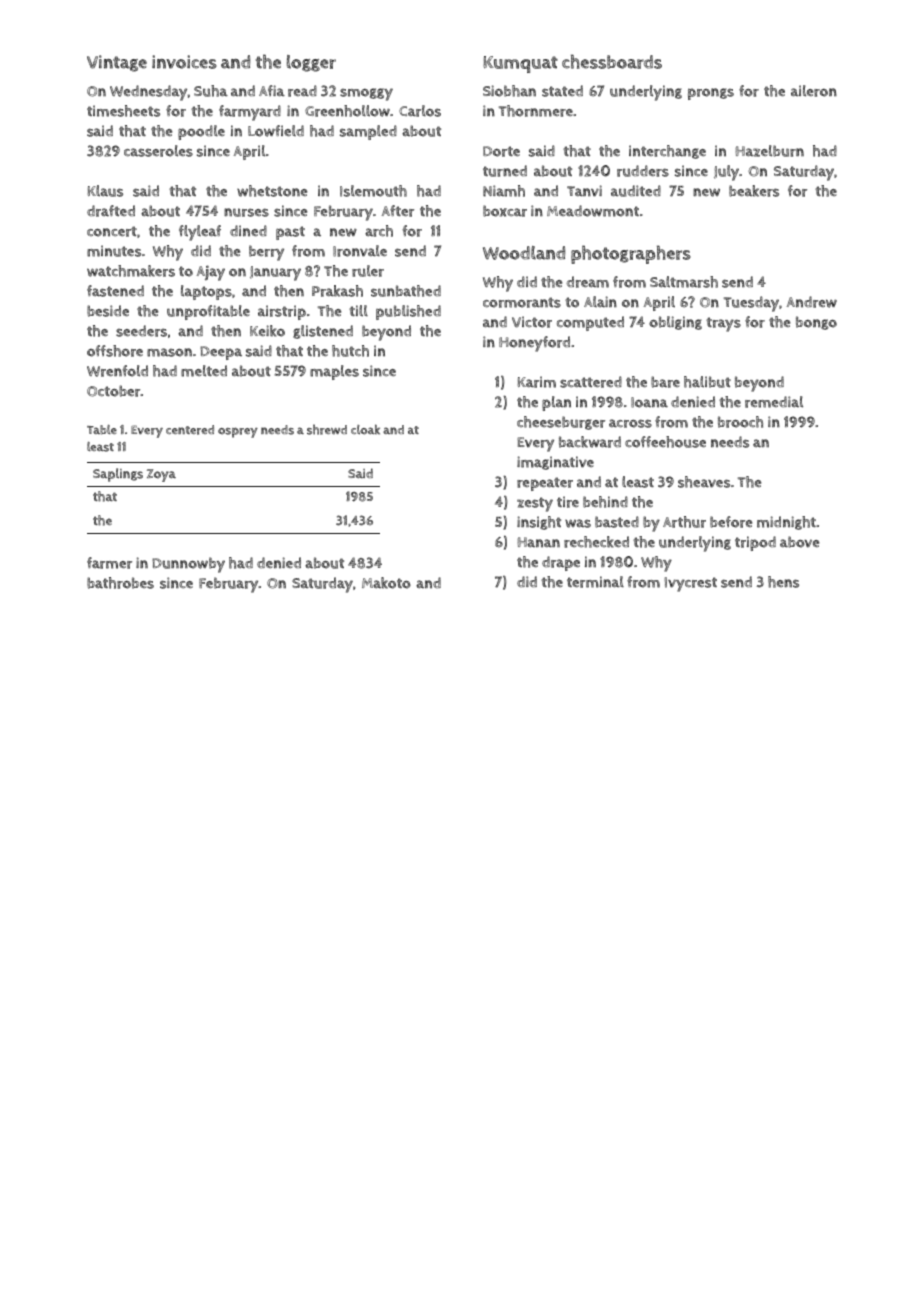 The width and height of the screenshot is (924, 1314). Describe the element at coordinates (769, 151) in the screenshot. I see `Hazelburn` at that location.
